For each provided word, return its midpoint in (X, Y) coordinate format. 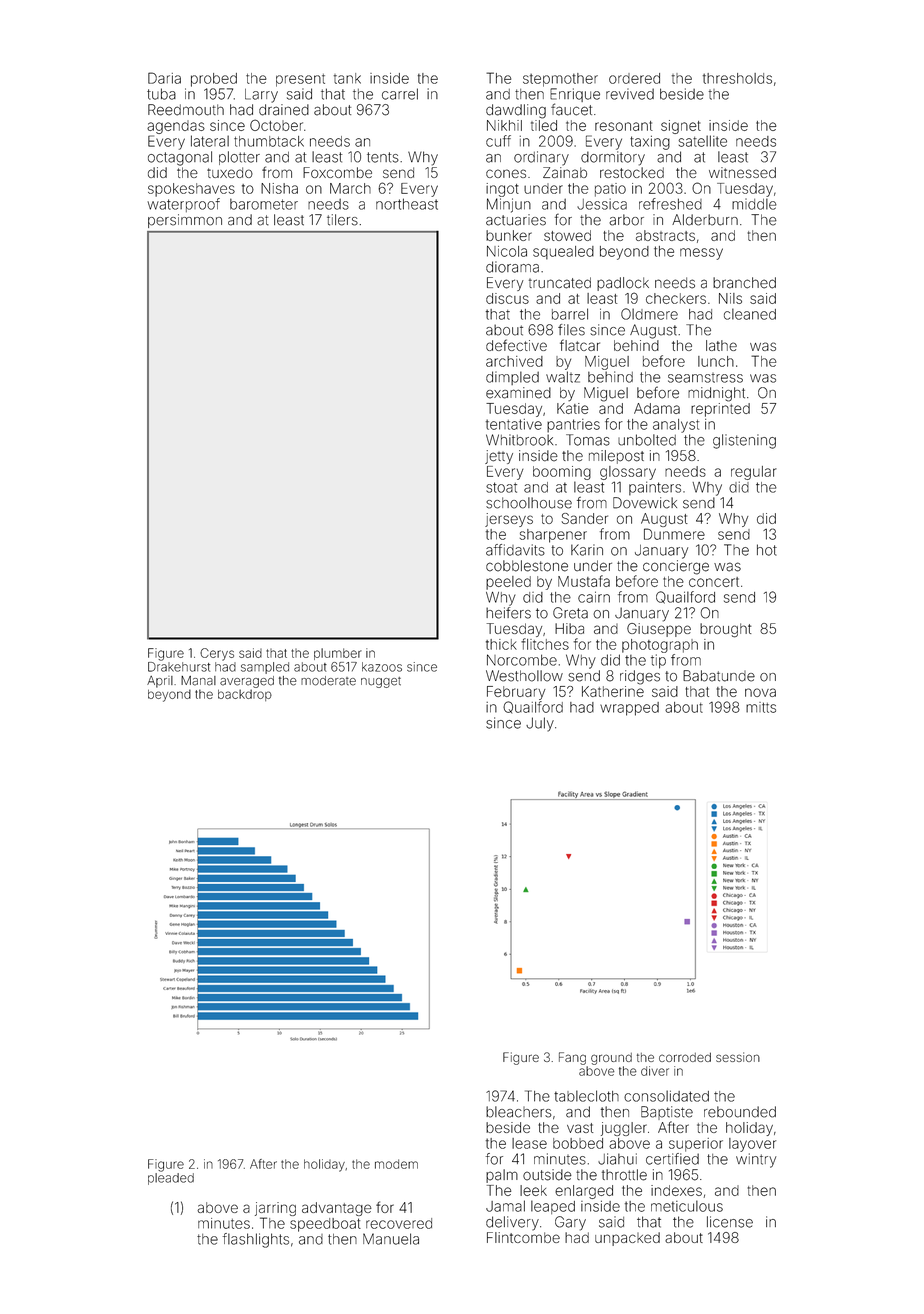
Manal (198, 681)
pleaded (171, 1179)
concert (714, 582)
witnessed (742, 172)
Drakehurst (179, 667)
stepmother (560, 80)
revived (630, 94)
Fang (572, 1058)
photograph (660, 646)
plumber (338, 654)
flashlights (256, 1240)
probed (214, 80)
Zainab (565, 172)
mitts (761, 707)
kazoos (382, 667)
